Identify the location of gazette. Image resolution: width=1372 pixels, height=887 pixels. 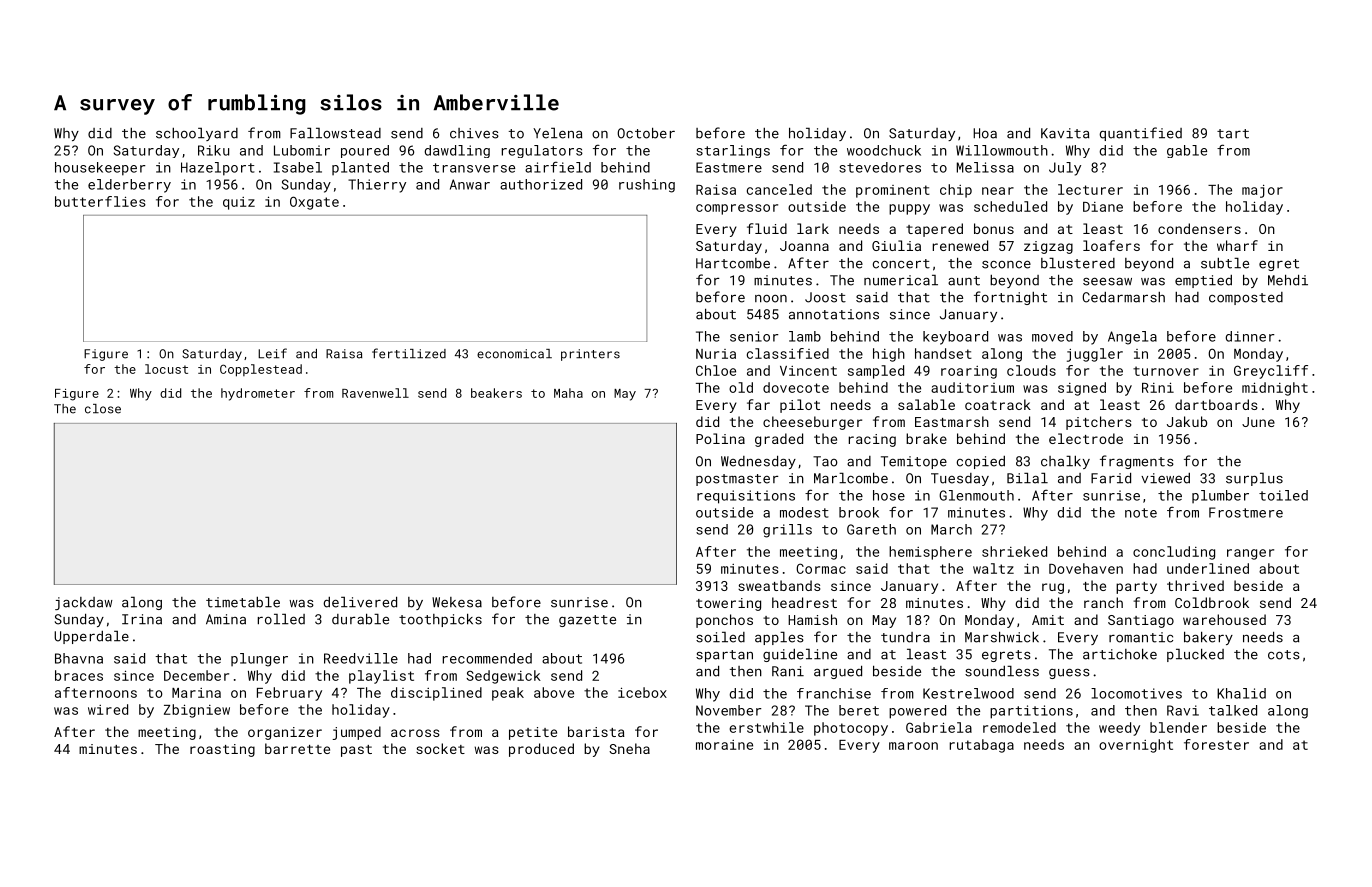
(587, 621).
